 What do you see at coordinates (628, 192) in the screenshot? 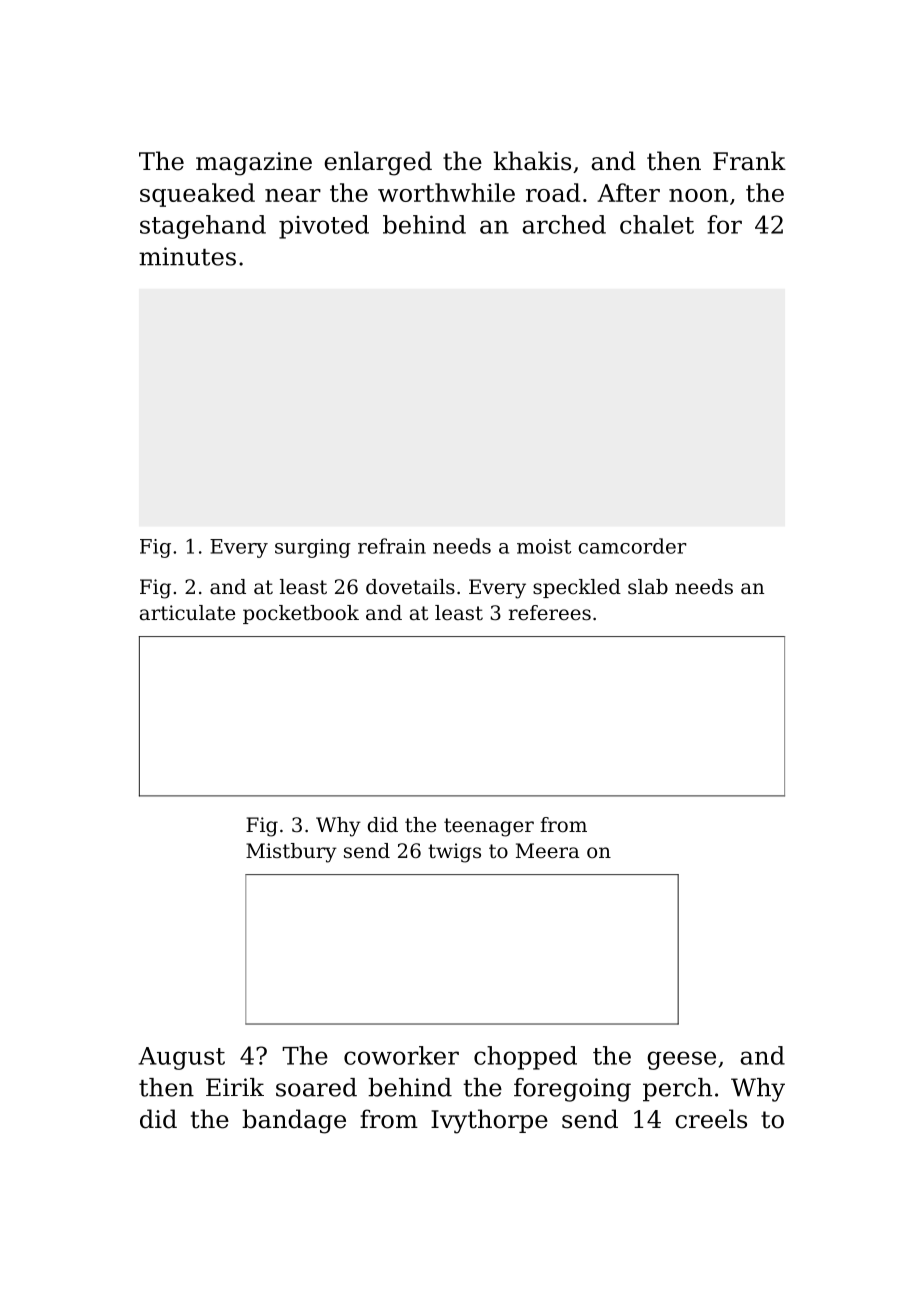
I see `After` at bounding box center [628, 192].
